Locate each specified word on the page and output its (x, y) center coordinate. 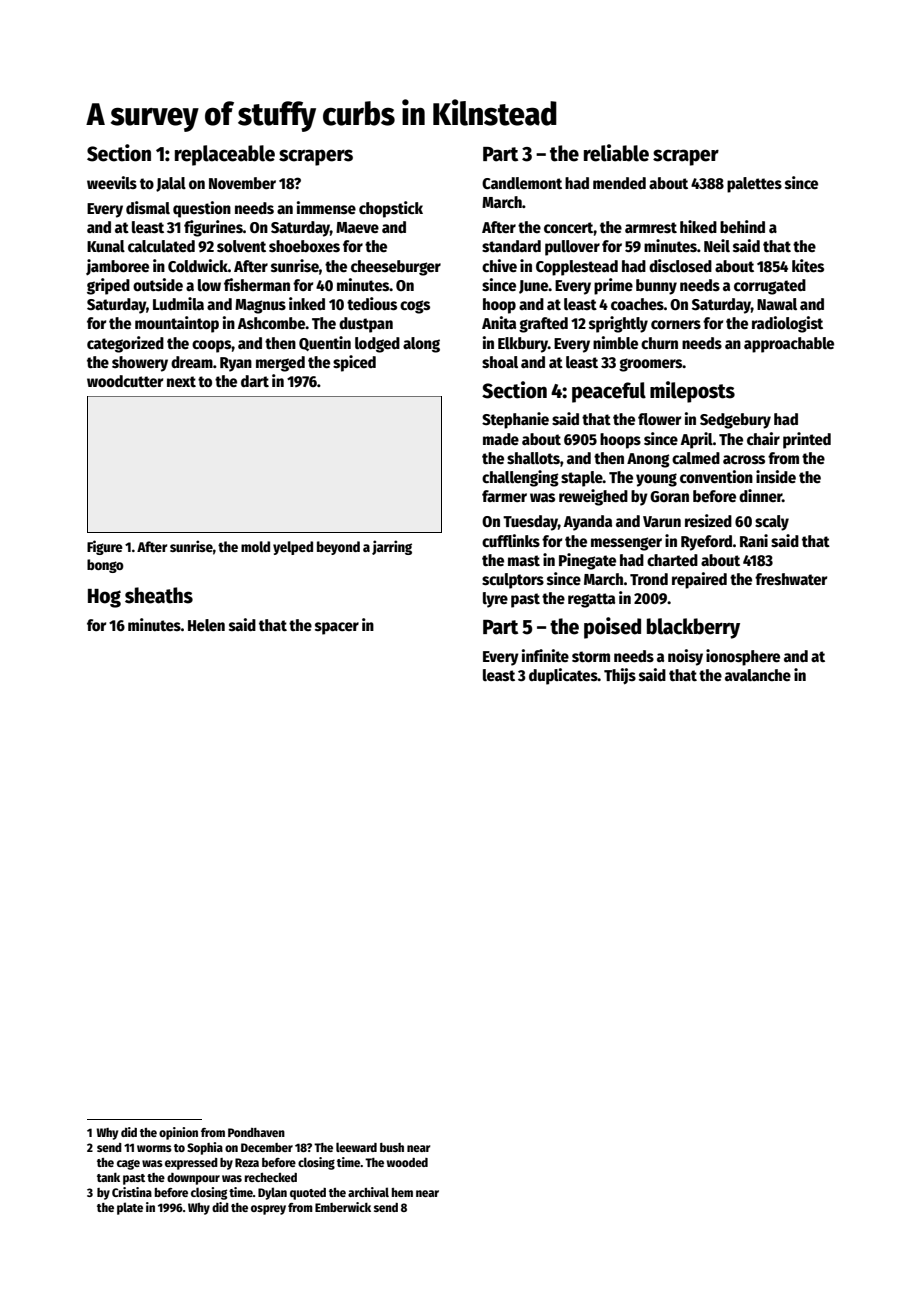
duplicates (563, 676)
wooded (407, 1162)
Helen (206, 625)
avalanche (758, 675)
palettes (754, 185)
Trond (649, 579)
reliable (616, 153)
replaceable (225, 155)
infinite (545, 655)
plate (130, 1208)
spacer (337, 628)
